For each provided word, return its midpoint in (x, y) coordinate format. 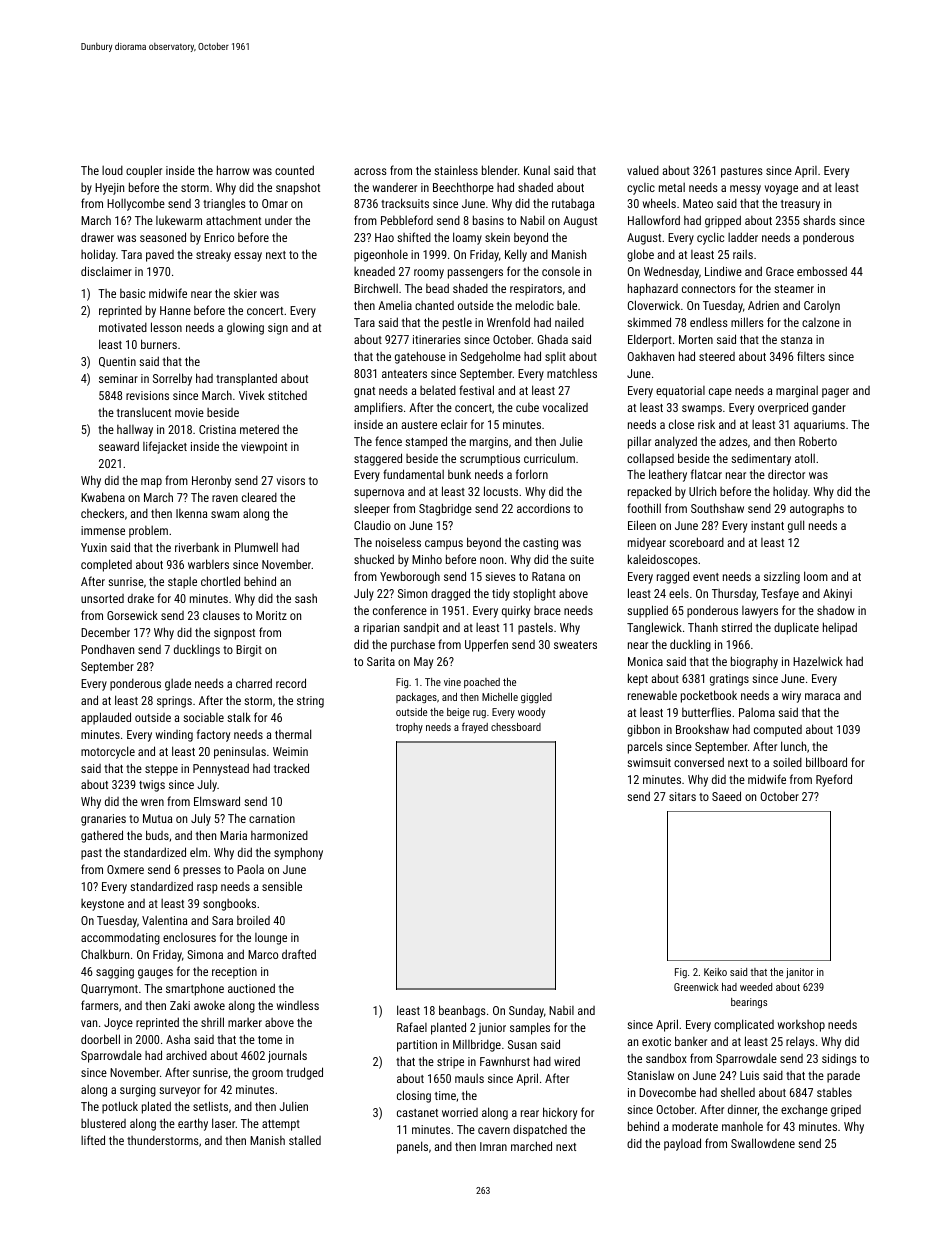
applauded (106, 718)
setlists (210, 1106)
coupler (144, 171)
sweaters (575, 645)
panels (412, 1147)
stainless (456, 170)
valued (643, 170)
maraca (822, 696)
